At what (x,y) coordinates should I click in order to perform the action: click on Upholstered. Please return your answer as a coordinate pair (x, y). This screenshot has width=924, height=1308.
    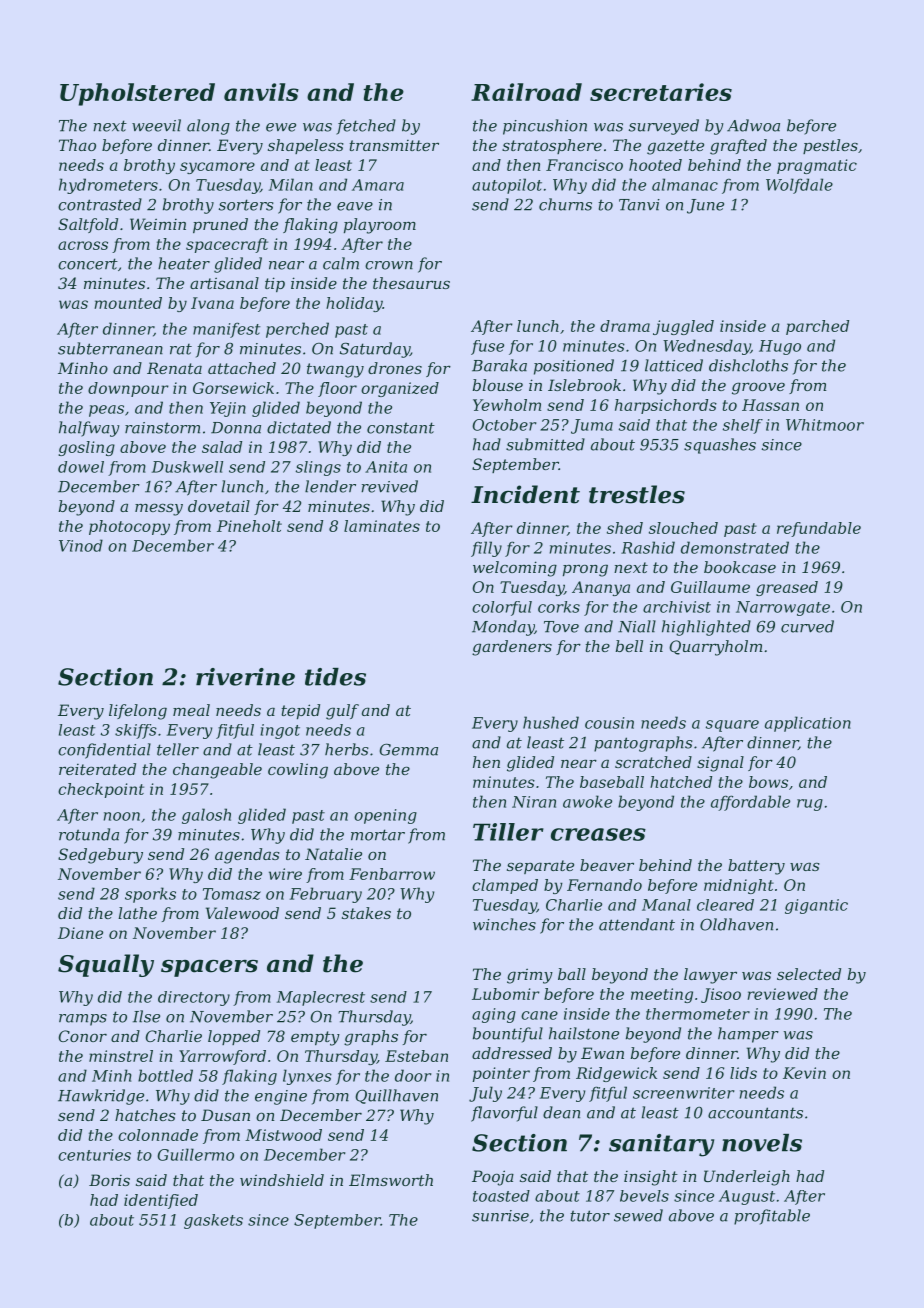
    Looking at the image, I should click on (137, 94).
